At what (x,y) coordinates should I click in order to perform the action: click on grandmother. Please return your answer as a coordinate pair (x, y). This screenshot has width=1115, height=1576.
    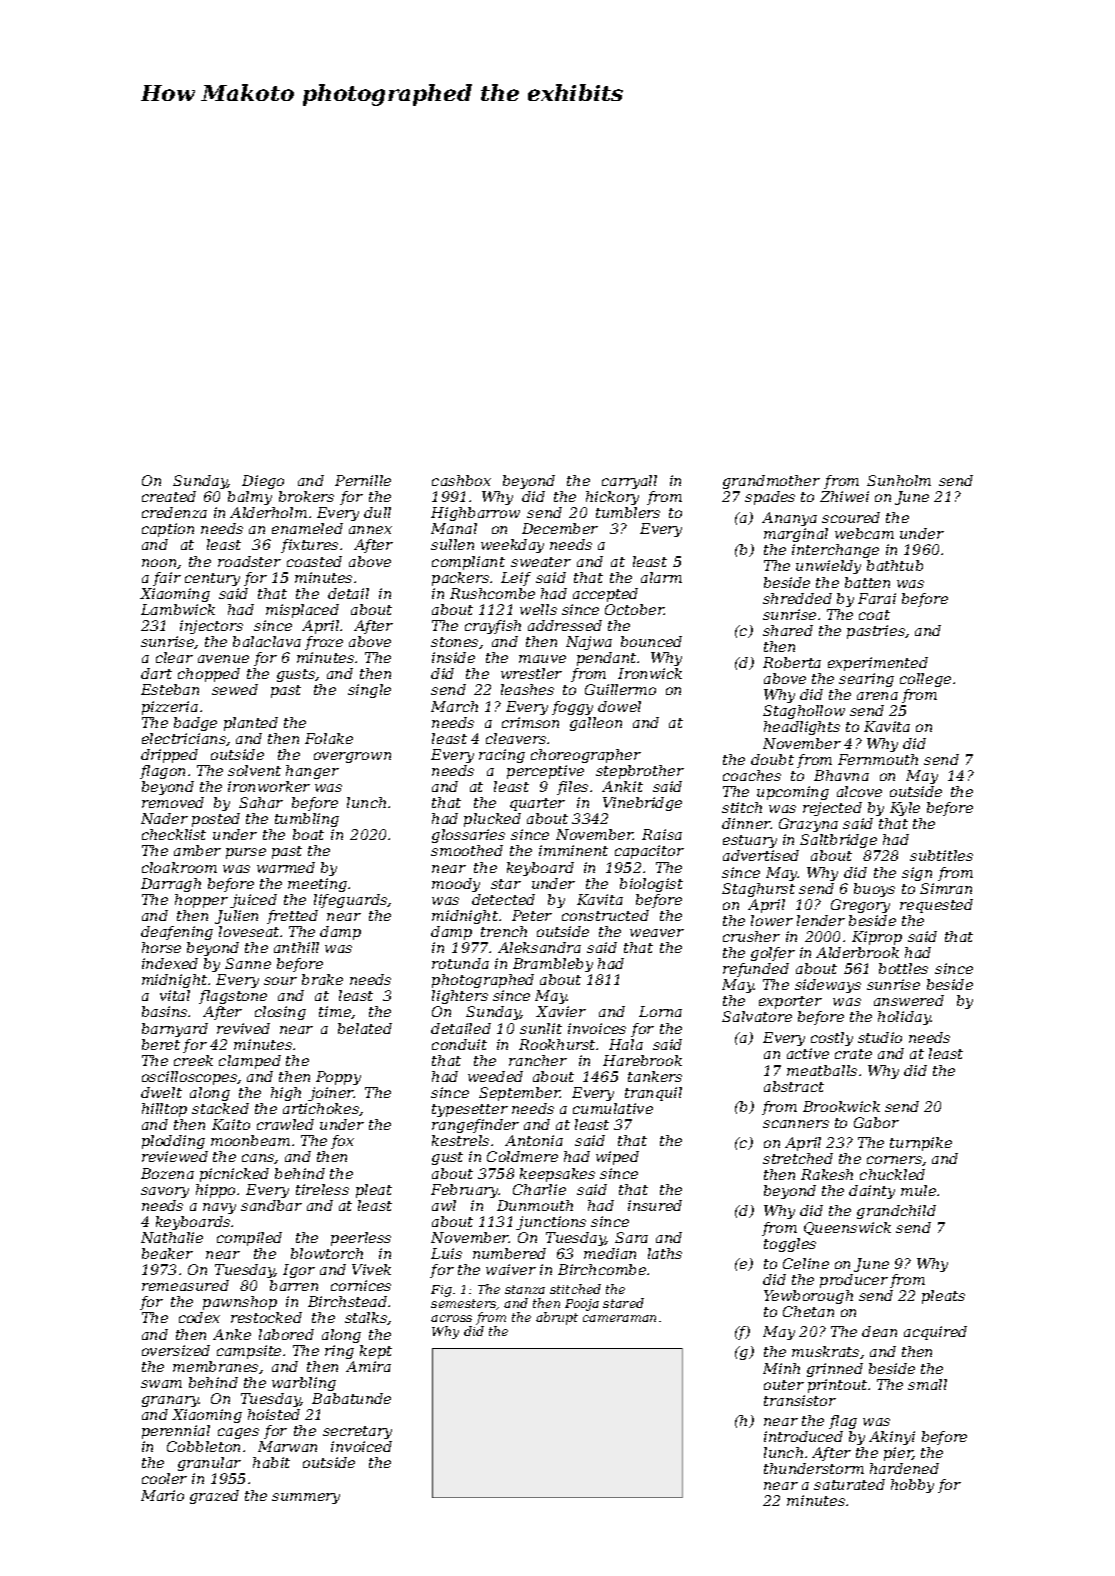
    Looking at the image, I should click on (771, 482).
